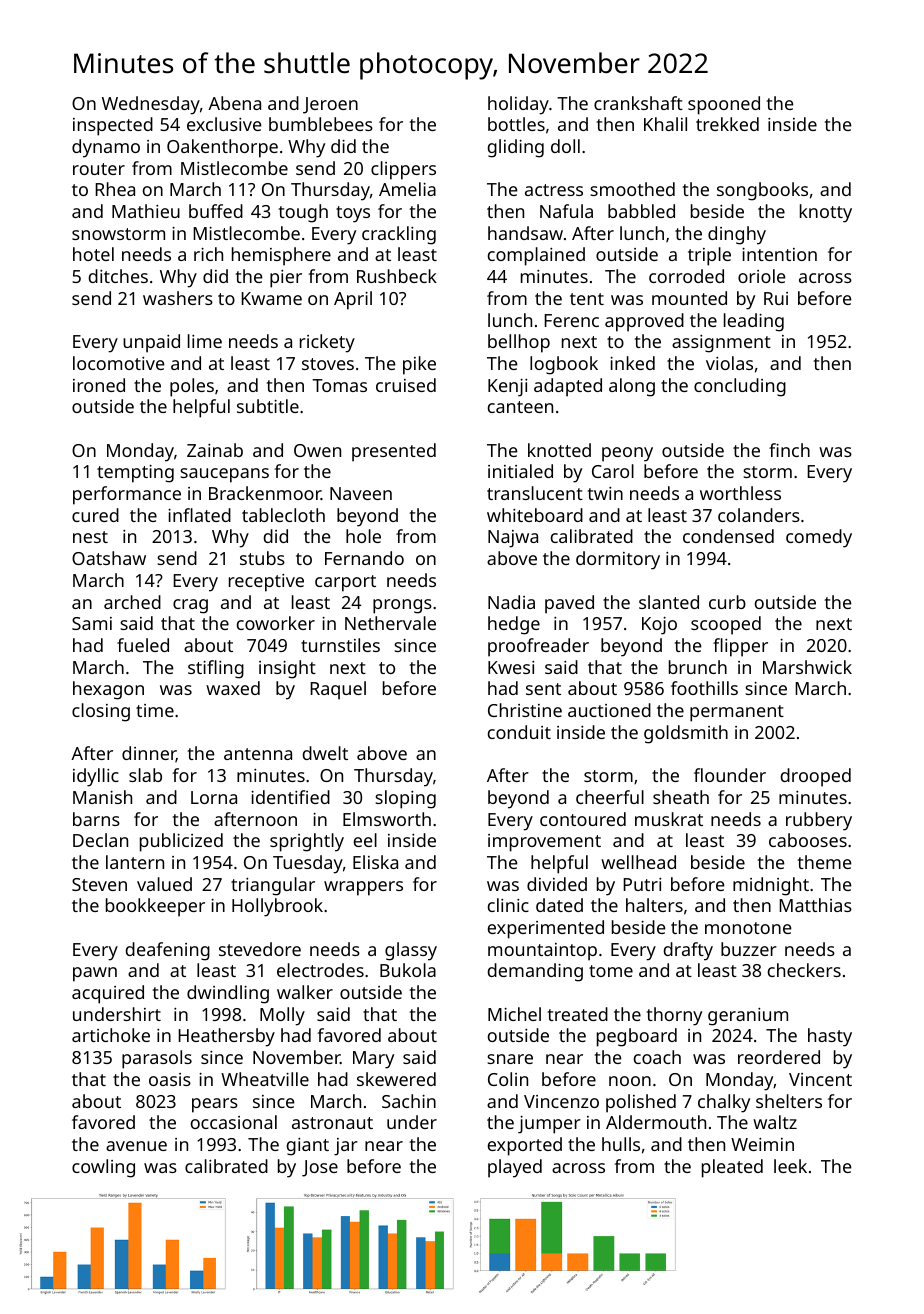 This document has height=1314, width=924. What do you see at coordinates (789, 1101) in the document?
I see `shelters` at bounding box center [789, 1101].
